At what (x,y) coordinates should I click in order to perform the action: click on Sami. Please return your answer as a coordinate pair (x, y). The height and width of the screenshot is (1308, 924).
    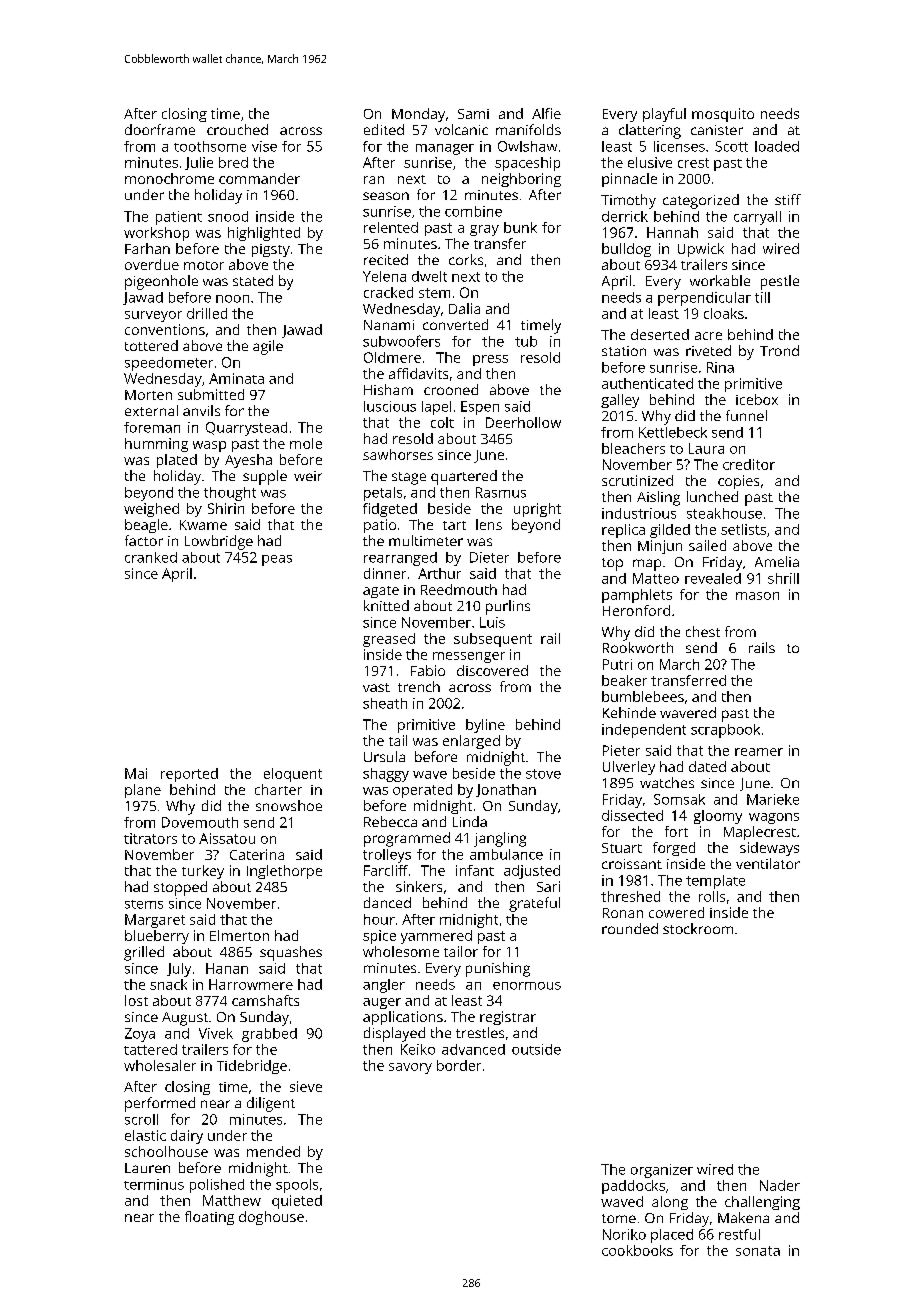
    Looking at the image, I should click on (473, 114).
